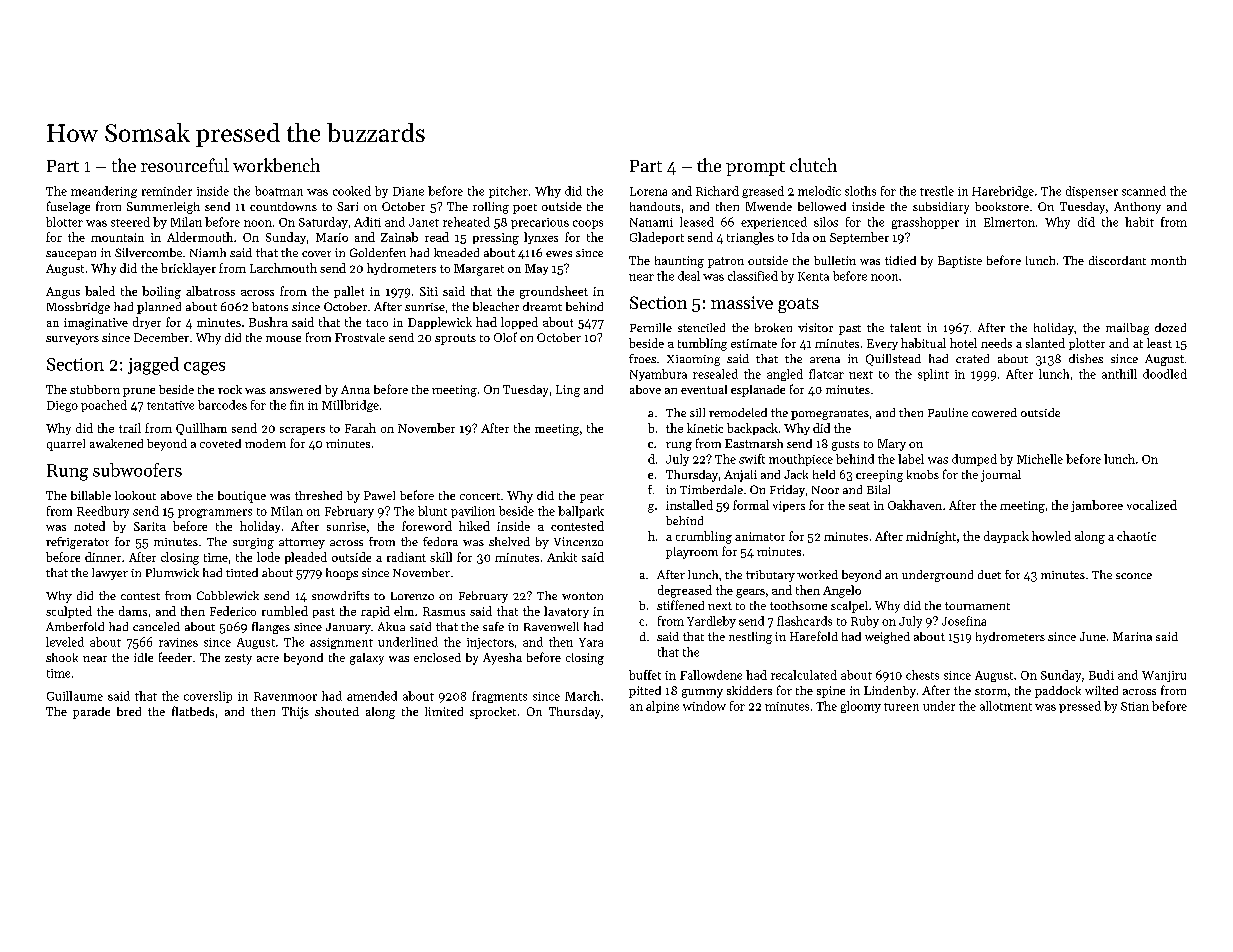 Image resolution: width=1233 pixels, height=952 pixels. I want to click on gloomy, so click(861, 707).
